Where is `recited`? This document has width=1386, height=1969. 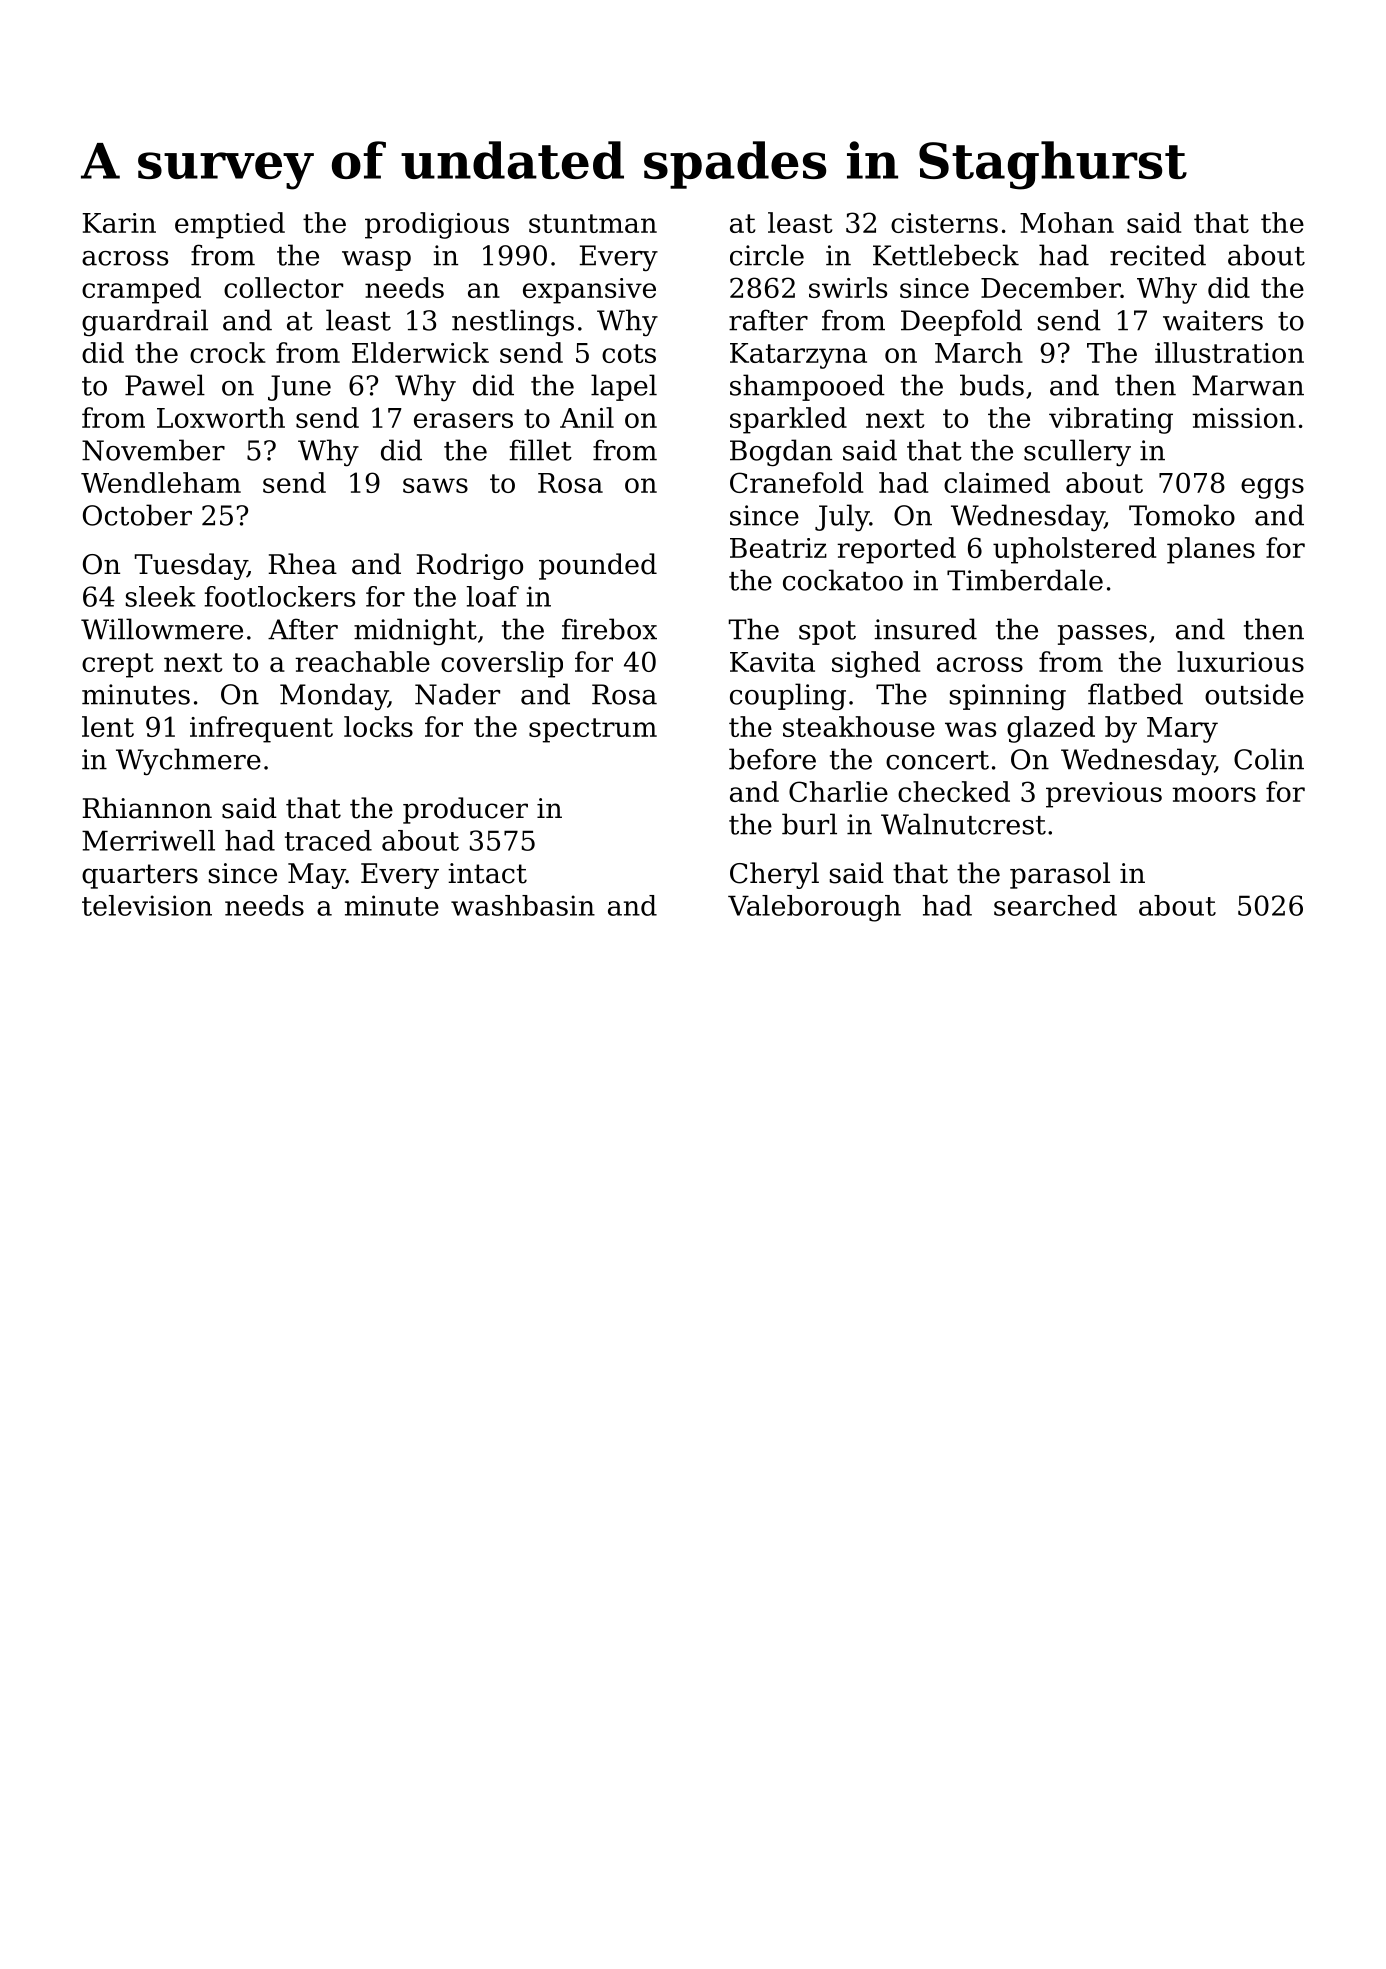 recited is located at coordinates (1158, 255).
